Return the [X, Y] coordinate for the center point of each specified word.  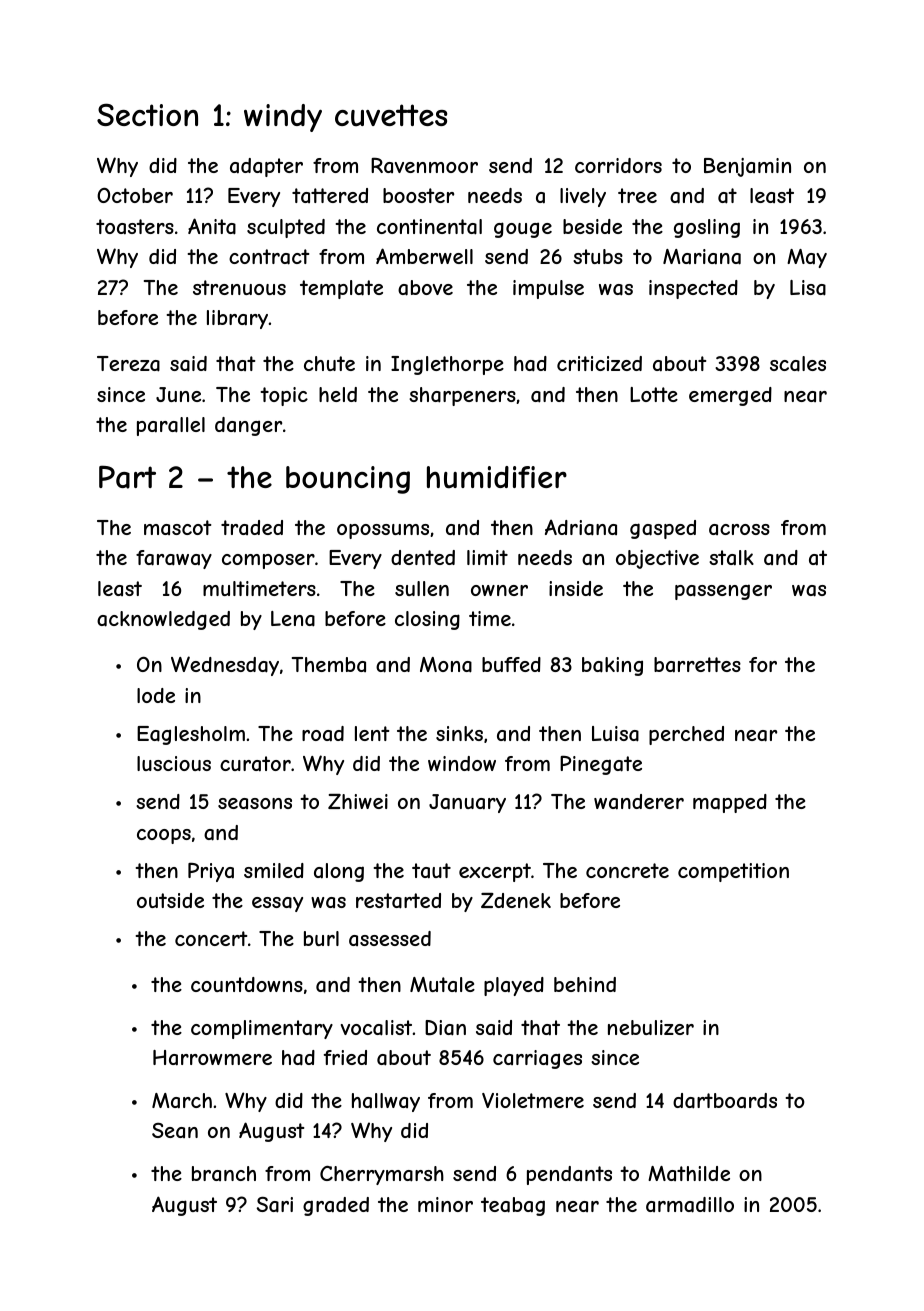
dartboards [725, 1101]
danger [248, 426]
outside [170, 900]
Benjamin [747, 167]
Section [147, 114]
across [739, 529]
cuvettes [391, 115]
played [514, 986]
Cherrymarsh [382, 1175]
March [182, 1101]
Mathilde [689, 1173]
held [338, 394]
